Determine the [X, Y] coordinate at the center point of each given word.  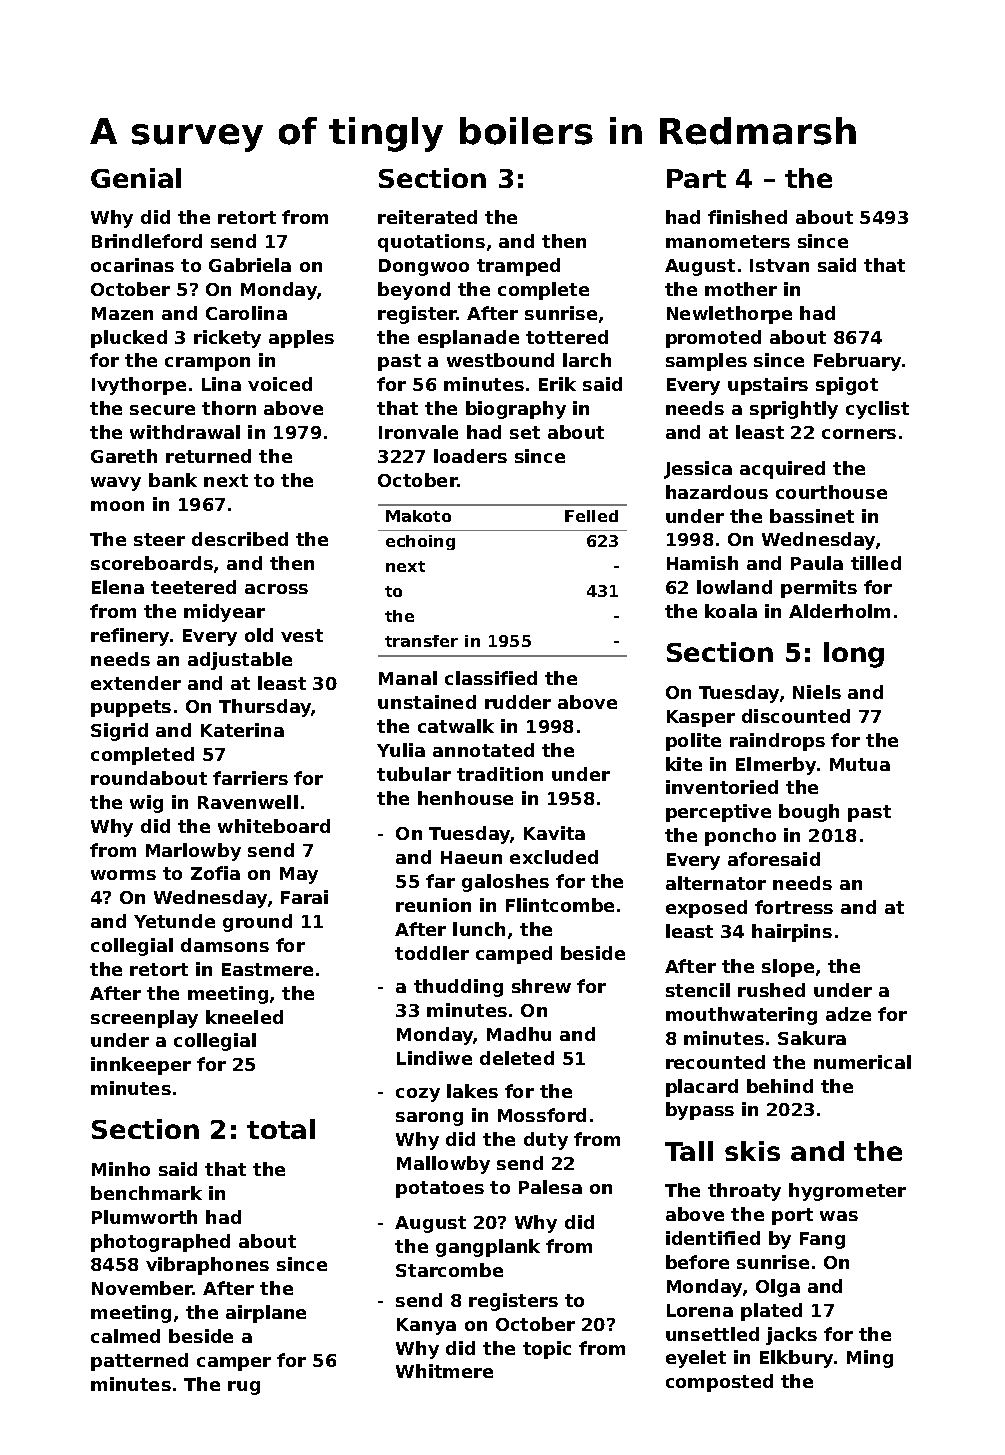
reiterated [427, 217]
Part [696, 178]
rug [244, 1388]
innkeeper [141, 1066]
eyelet [696, 1359]
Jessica [698, 470]
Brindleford [147, 241]
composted [719, 1383]
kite [684, 764]
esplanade [468, 339]
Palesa [550, 1187]
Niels [817, 692]
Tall [689, 1151]
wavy [116, 484]
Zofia [215, 873]
